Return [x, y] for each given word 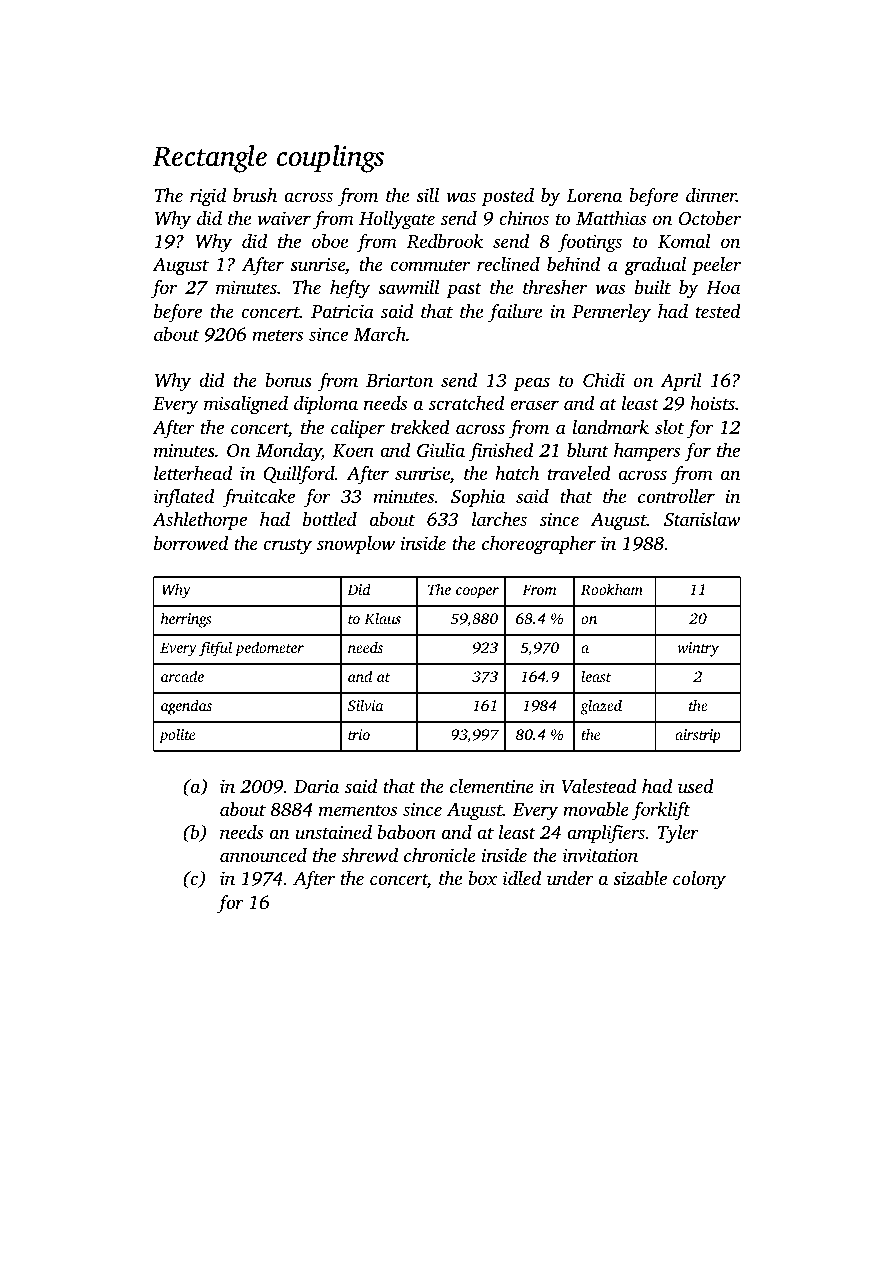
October [710, 218]
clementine [492, 786]
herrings [186, 620]
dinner [711, 195]
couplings [330, 159]
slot [669, 427]
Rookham [612, 589]
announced [263, 855]
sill [427, 195]
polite [177, 736]
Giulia [441, 450]
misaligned [246, 405]
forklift [661, 811]
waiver [284, 218]
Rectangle [209, 159]
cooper [477, 593]
